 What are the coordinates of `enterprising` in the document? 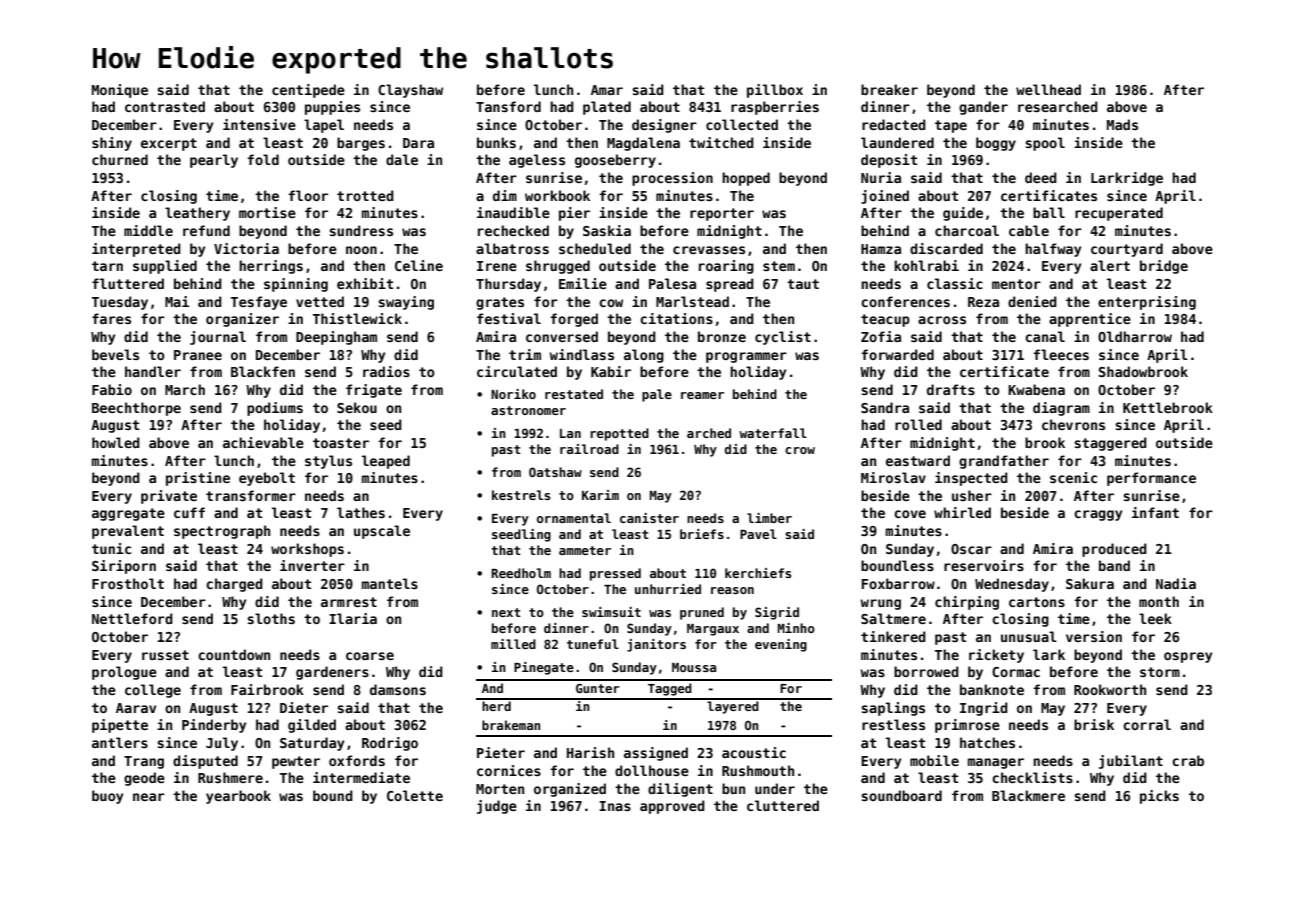 It's located at (1147, 303).
